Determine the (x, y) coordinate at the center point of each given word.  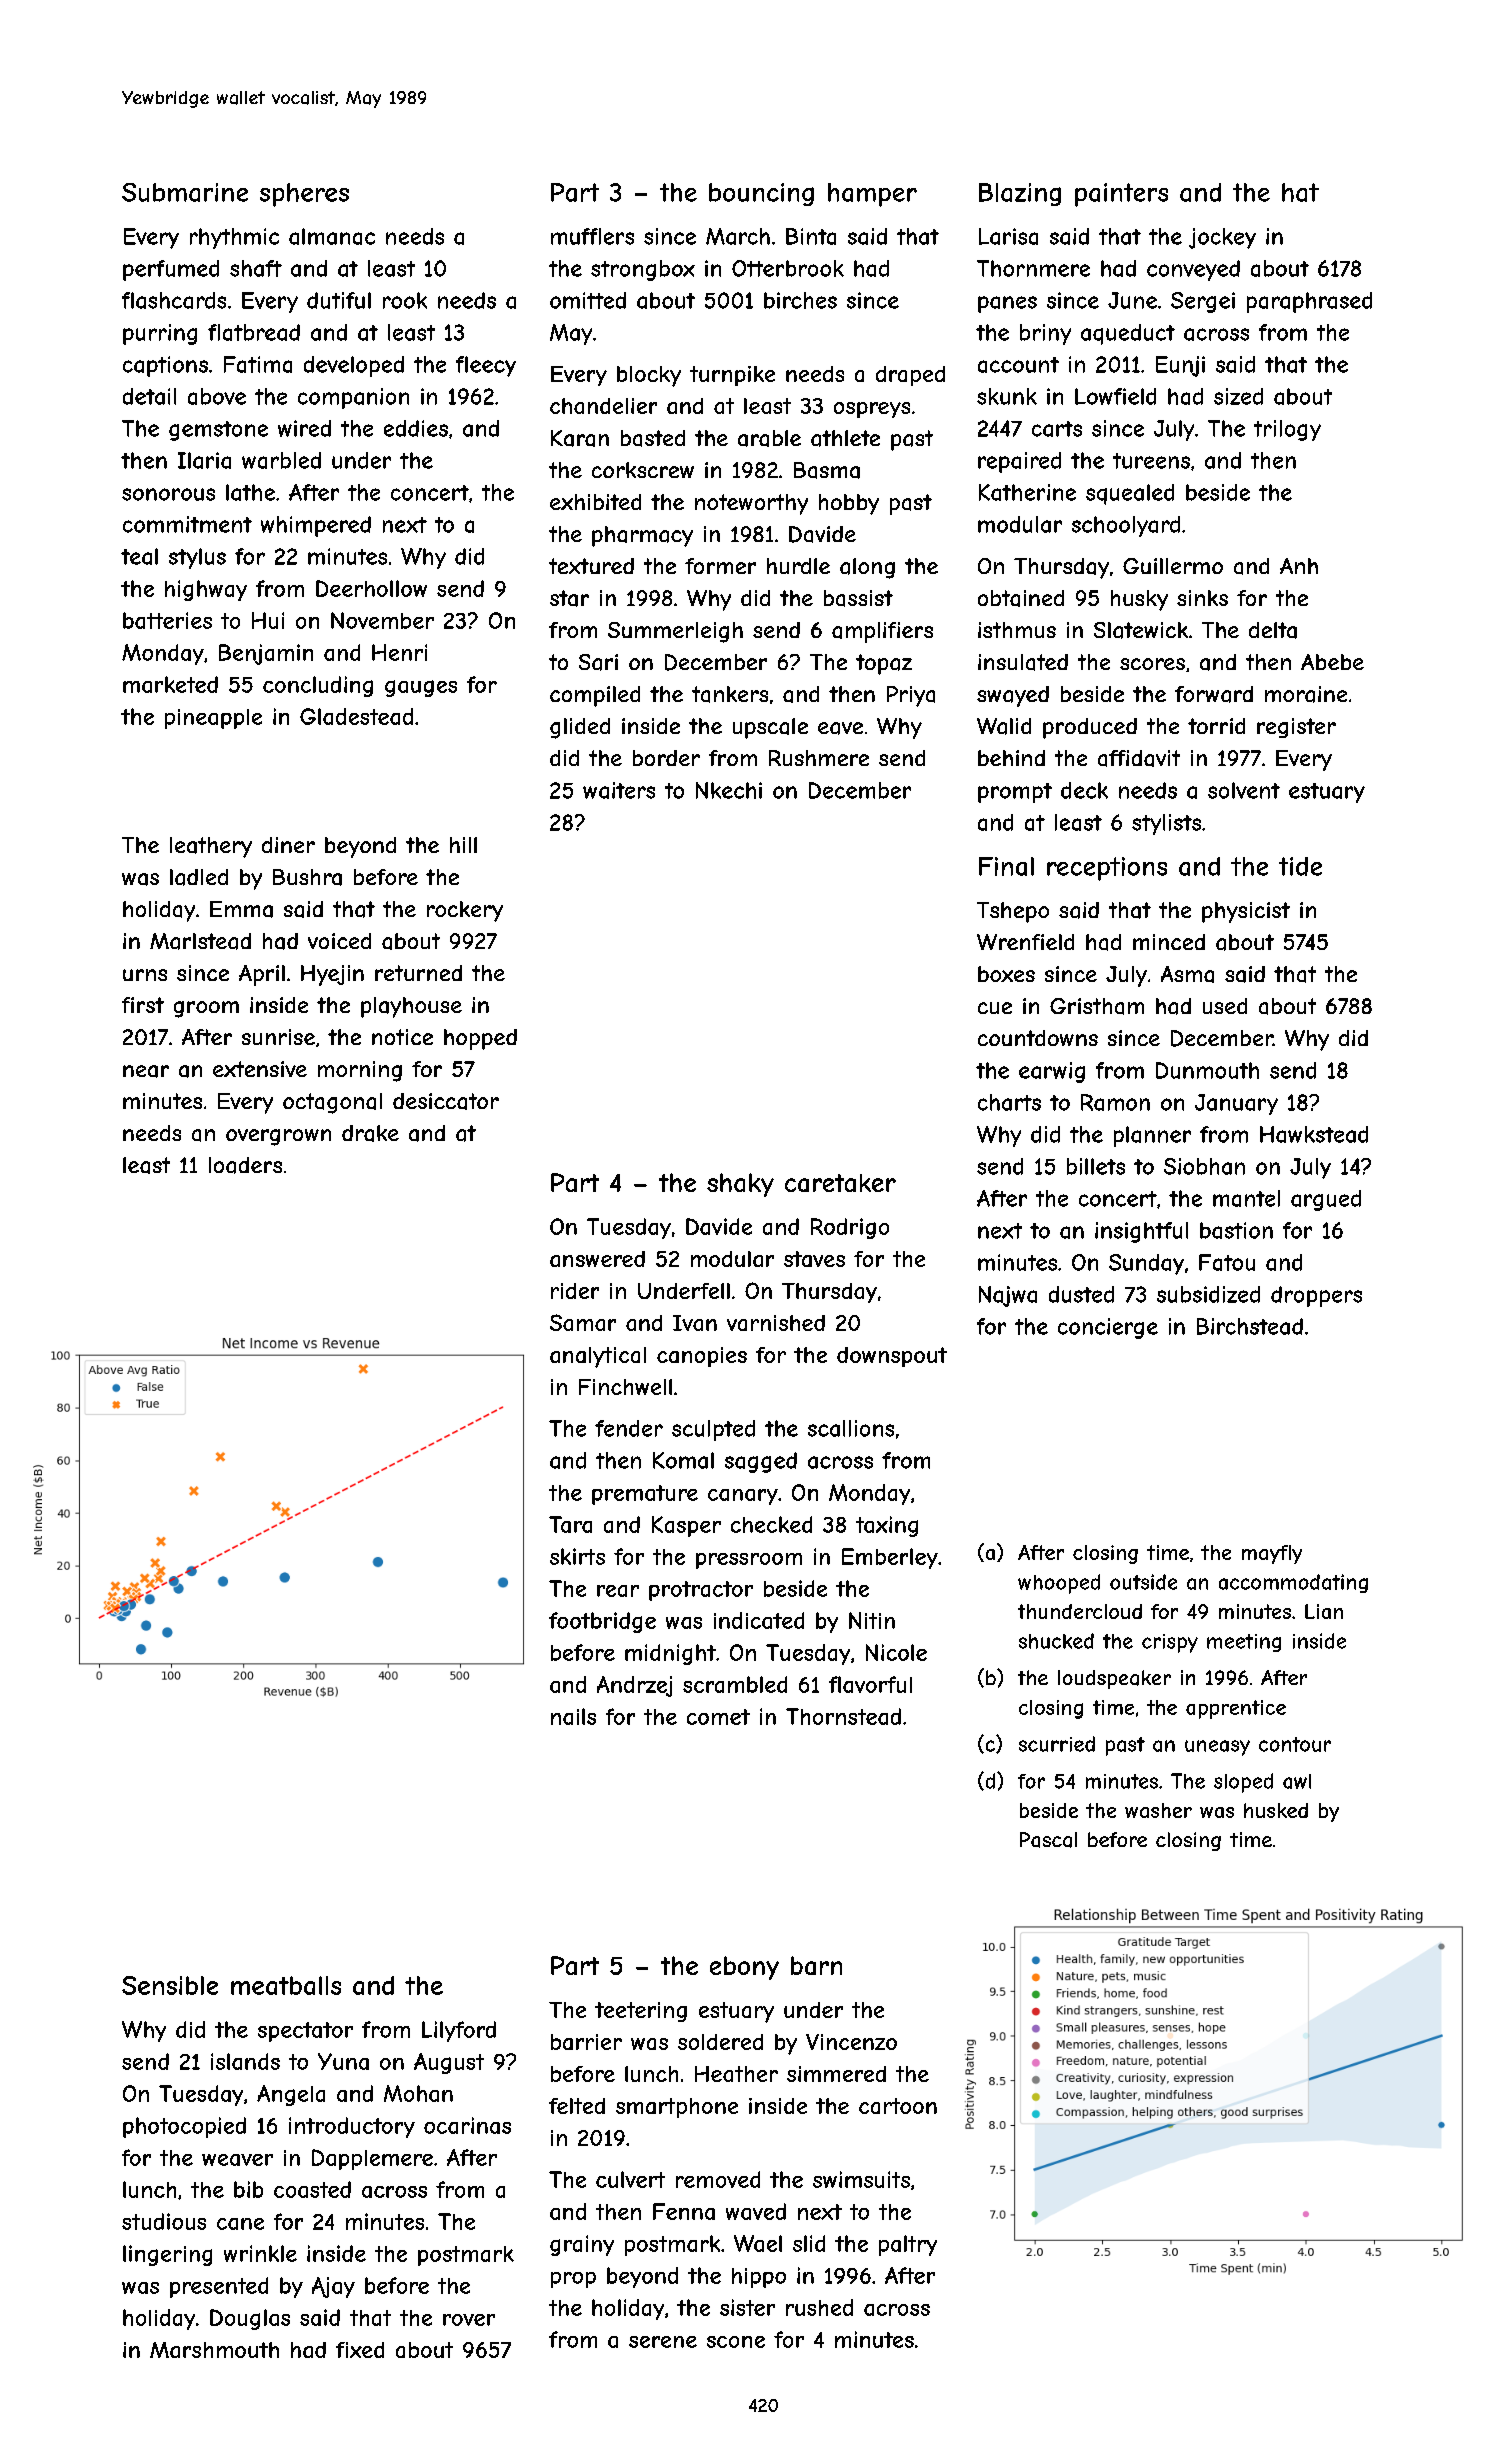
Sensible (170, 1985)
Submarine (185, 192)
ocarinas (467, 2125)
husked (1276, 1810)
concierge (1108, 1328)
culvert (630, 2179)
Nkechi (729, 790)
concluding (318, 686)
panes (1007, 304)
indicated (759, 1620)
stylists (1166, 824)
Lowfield (1115, 396)
